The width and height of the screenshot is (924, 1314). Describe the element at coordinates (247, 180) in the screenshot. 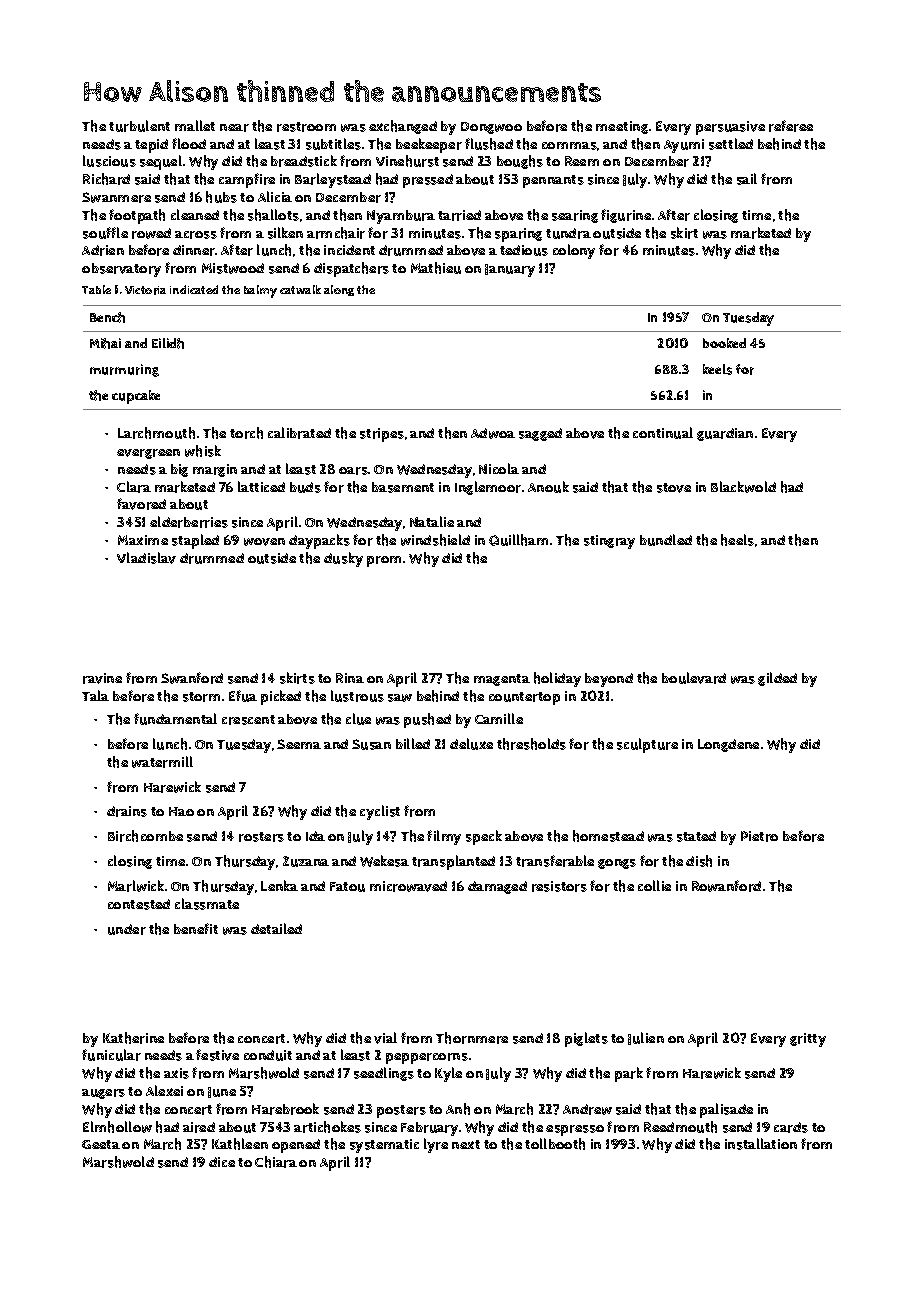

I see `campfire` at that location.
